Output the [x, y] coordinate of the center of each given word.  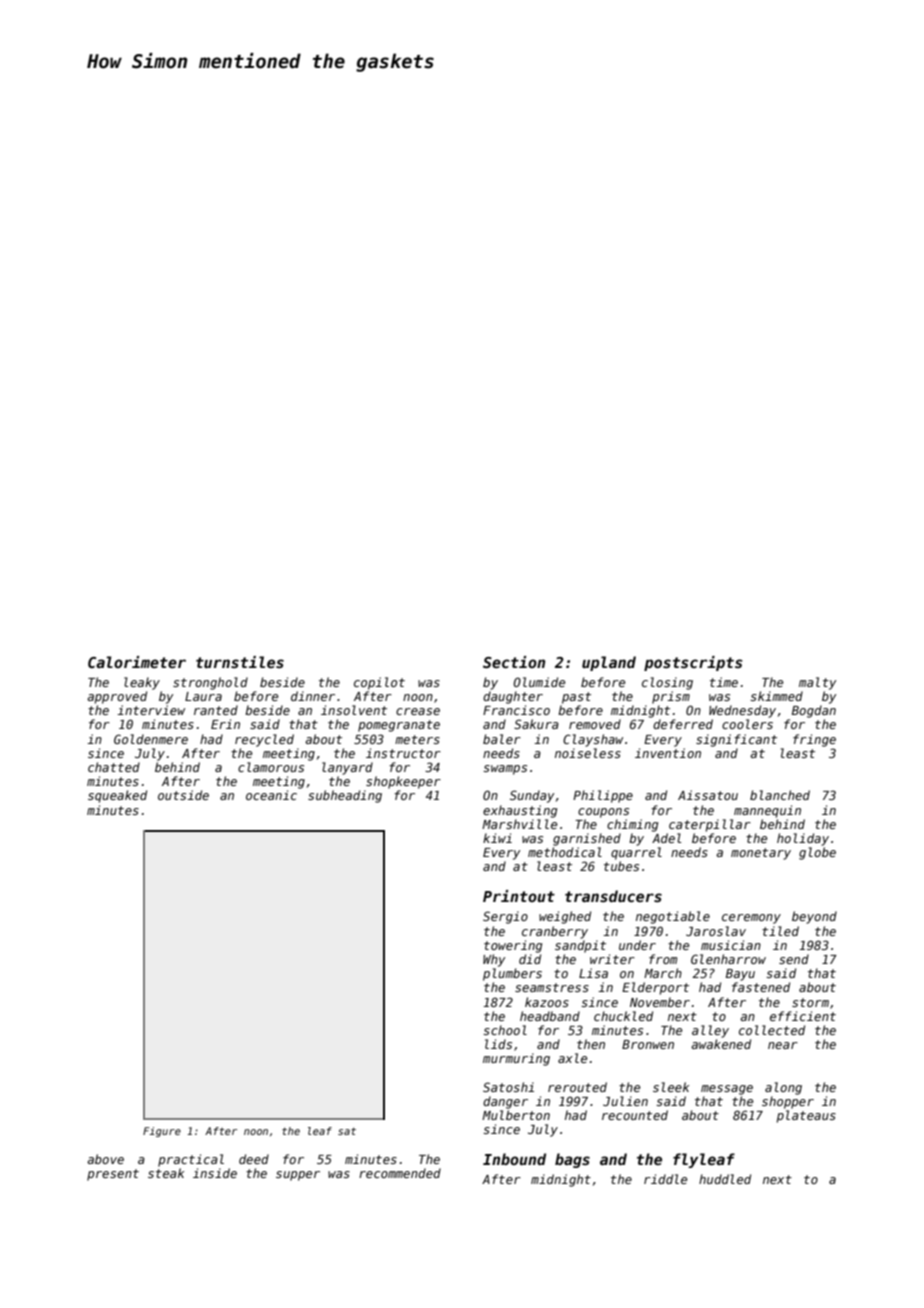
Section [514, 662]
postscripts [693, 663]
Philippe [603, 796]
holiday [803, 839]
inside [215, 1173]
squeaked [117, 796]
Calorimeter [137, 662]
